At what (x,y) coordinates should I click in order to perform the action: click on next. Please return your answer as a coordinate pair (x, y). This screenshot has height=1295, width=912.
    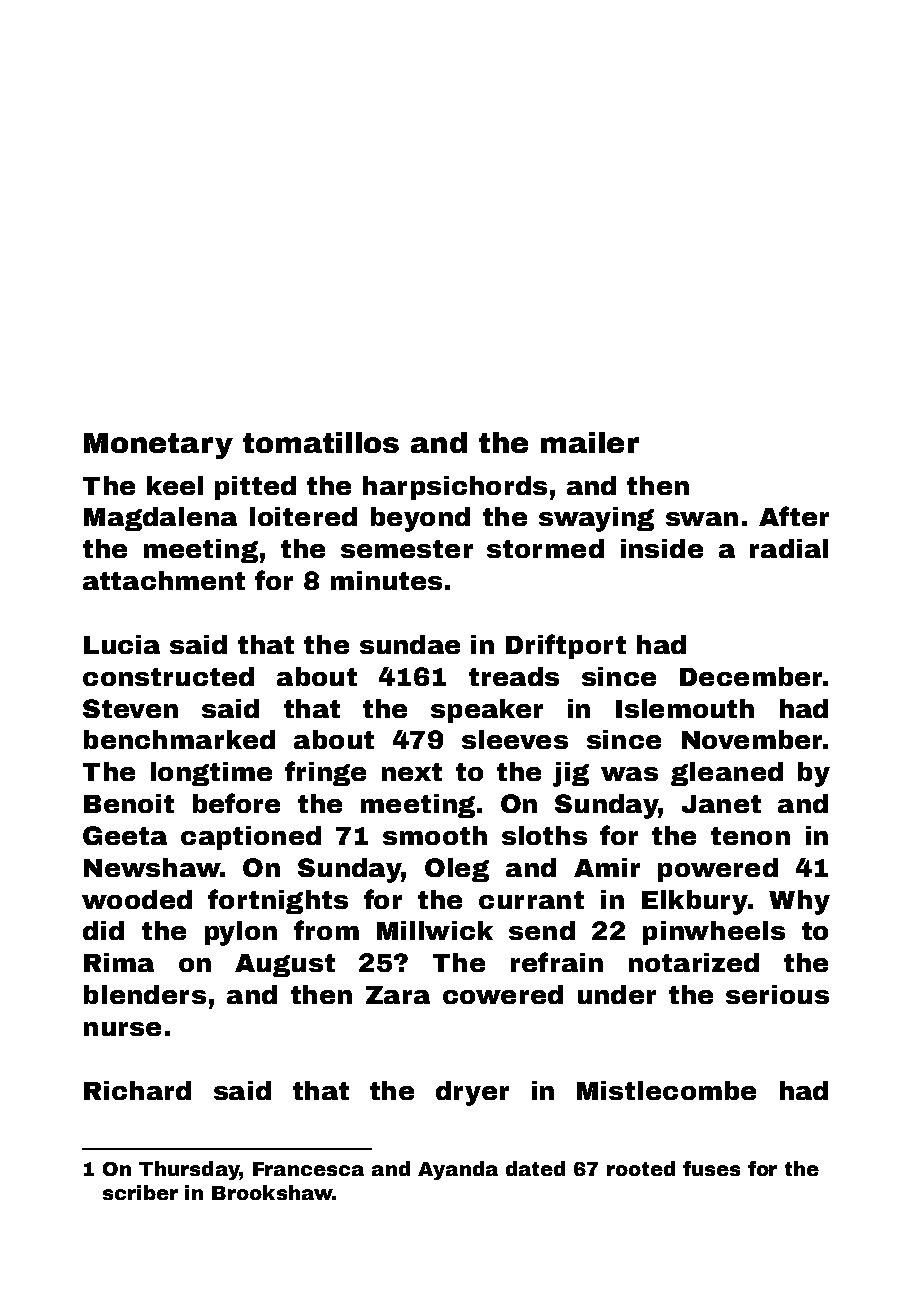
    Looking at the image, I should click on (412, 772).
